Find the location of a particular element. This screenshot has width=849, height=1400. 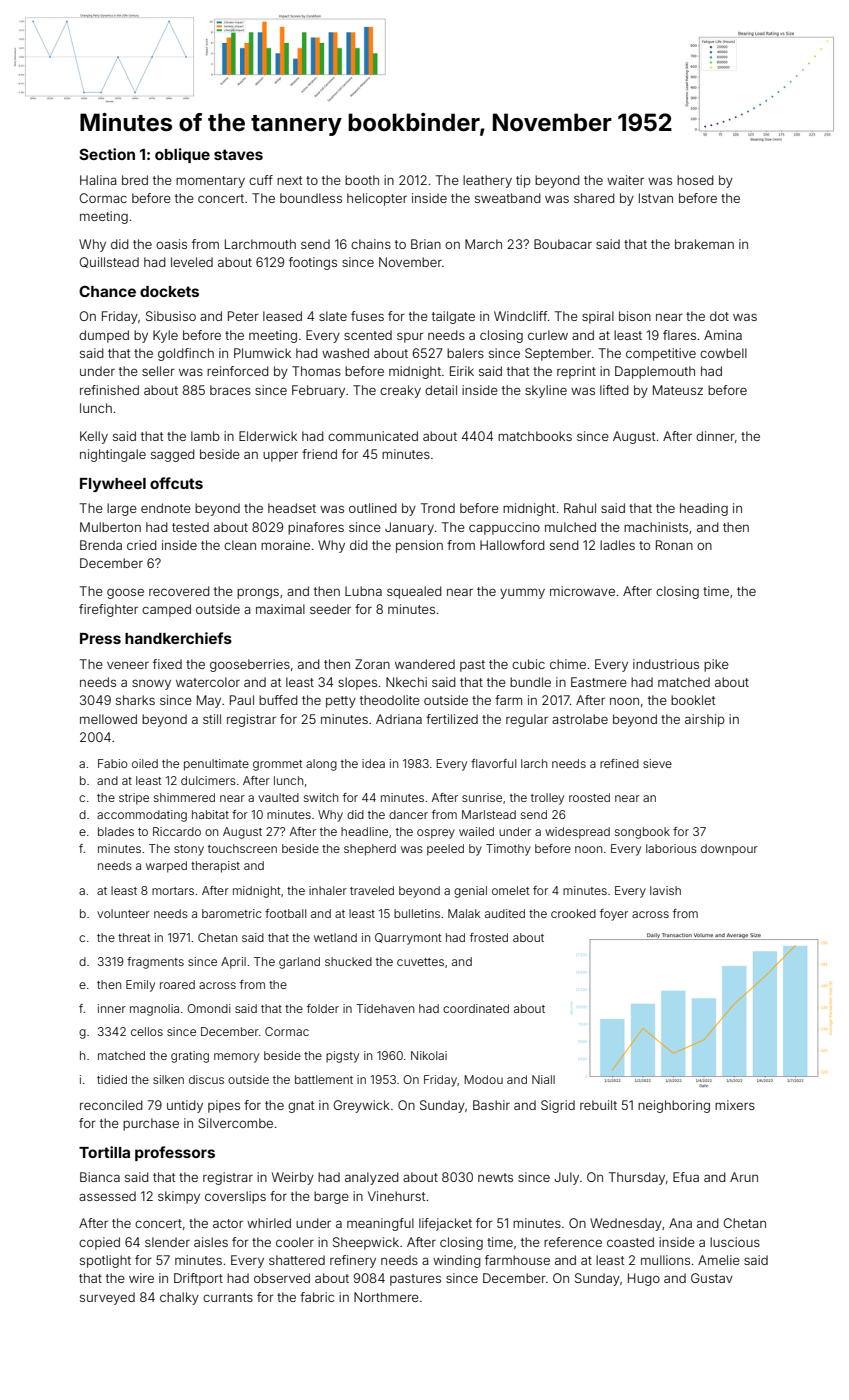

brakeman is located at coordinates (704, 244).
